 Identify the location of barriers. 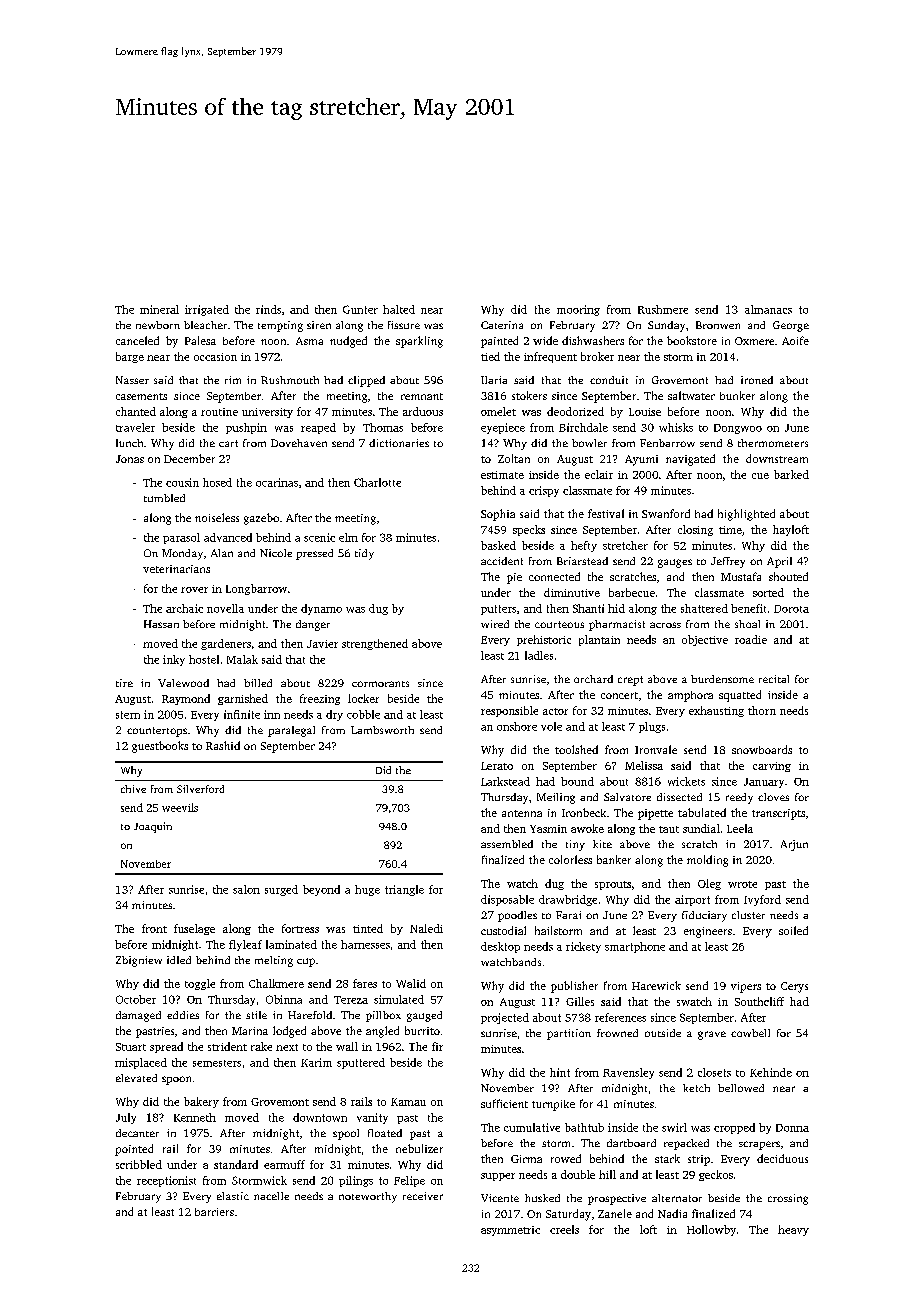
(214, 1212).
